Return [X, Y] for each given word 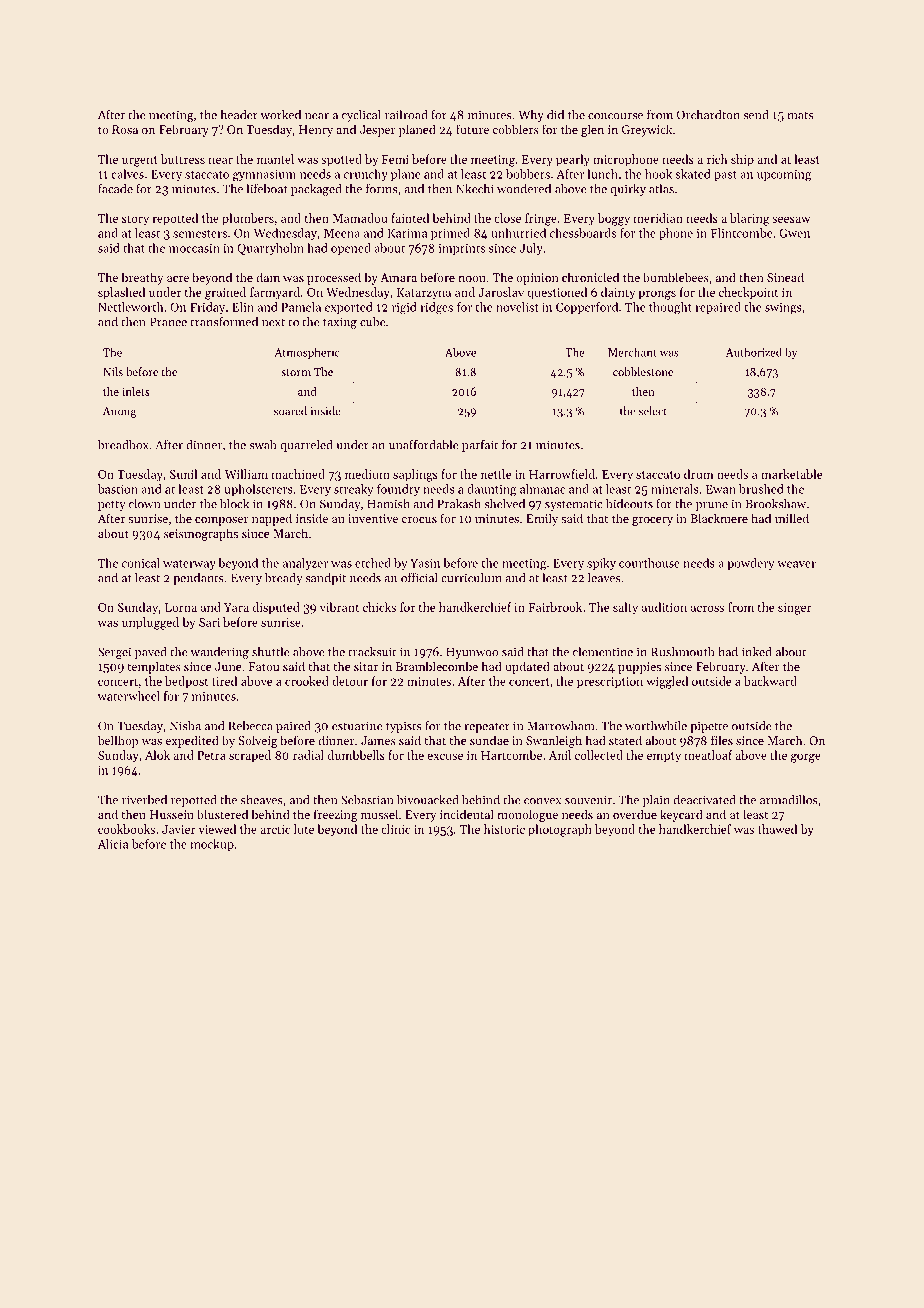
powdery [751, 564]
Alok [157, 755]
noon [472, 279]
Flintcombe [741, 233]
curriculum [471, 578]
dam [268, 277]
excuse [445, 756]
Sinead [785, 277]
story [135, 220]
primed [450, 234]
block [234, 504]
